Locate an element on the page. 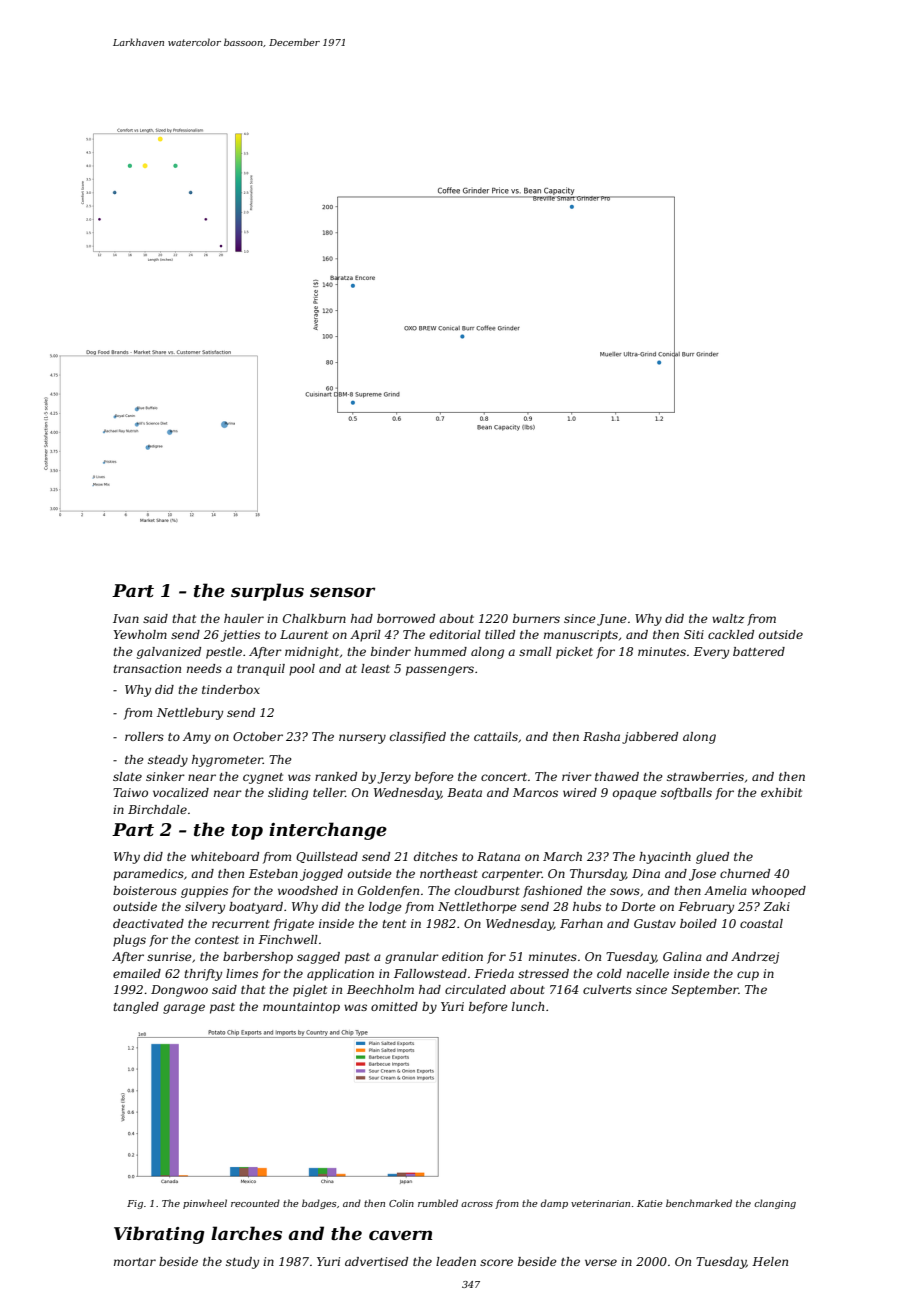 The width and height of the page is (924, 1308). cup is located at coordinates (748, 976).
